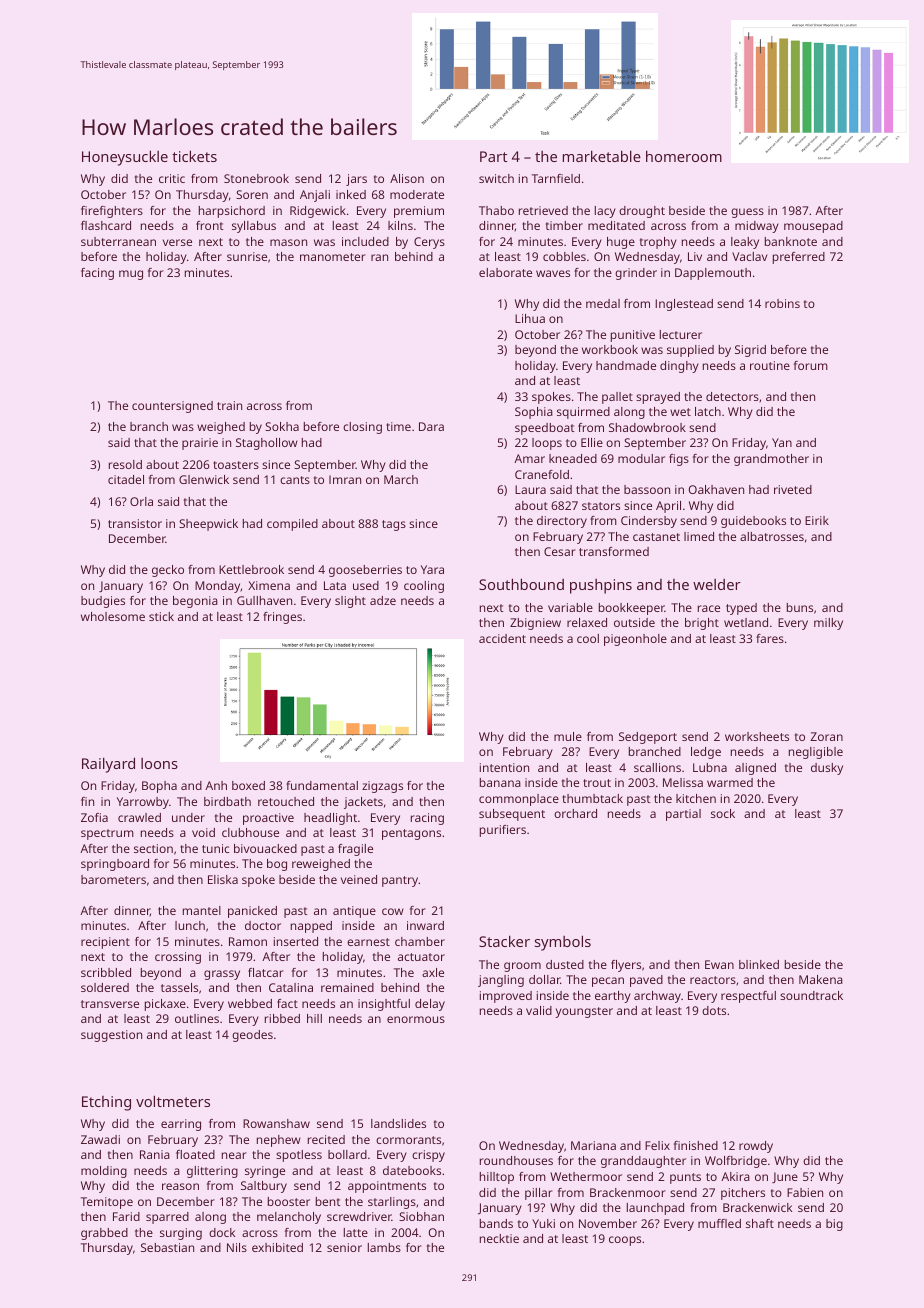 The height and width of the page is (1308, 924). What do you see at coordinates (167, 1247) in the page?
I see `Sebastian` at bounding box center [167, 1247].
